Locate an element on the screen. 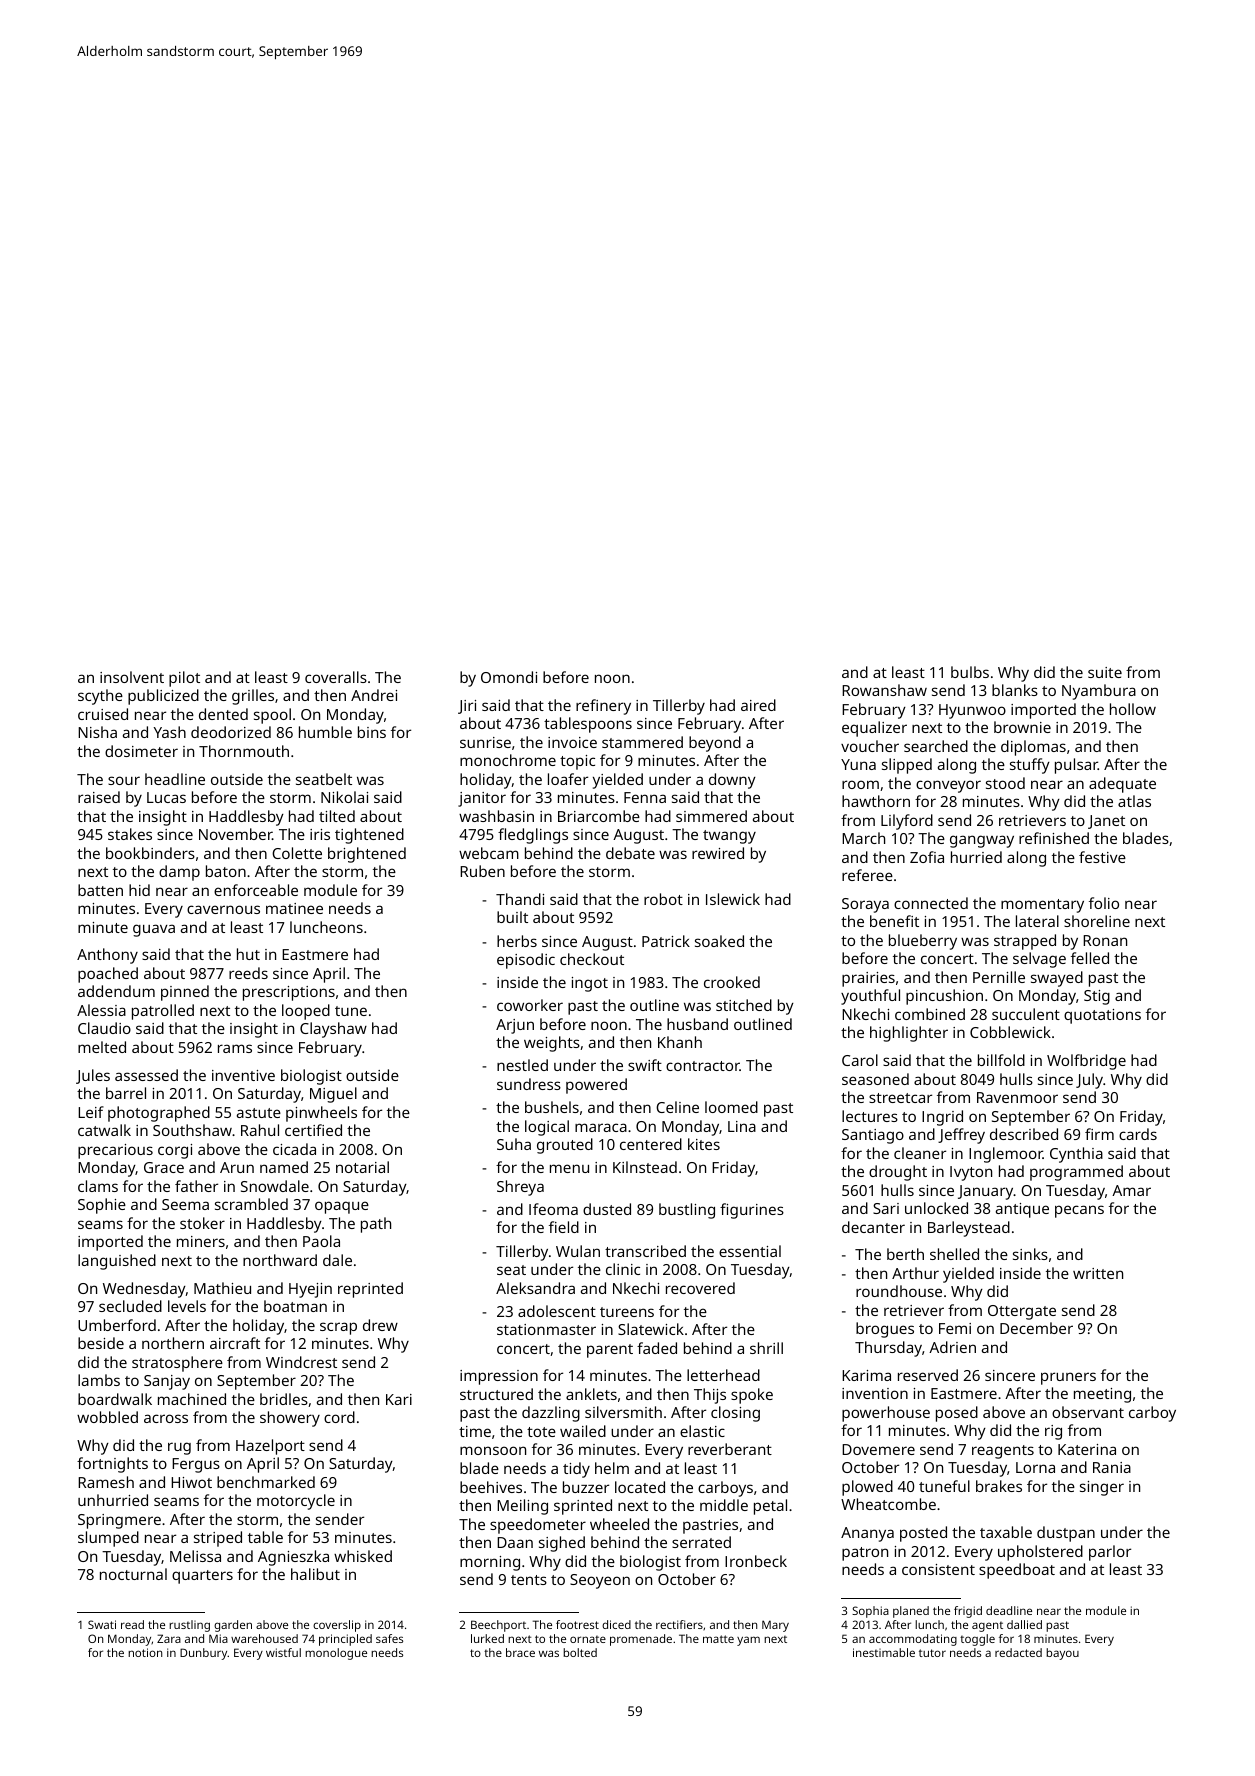 The height and width of the screenshot is (1776, 1255). Ingrid is located at coordinates (942, 1118).
